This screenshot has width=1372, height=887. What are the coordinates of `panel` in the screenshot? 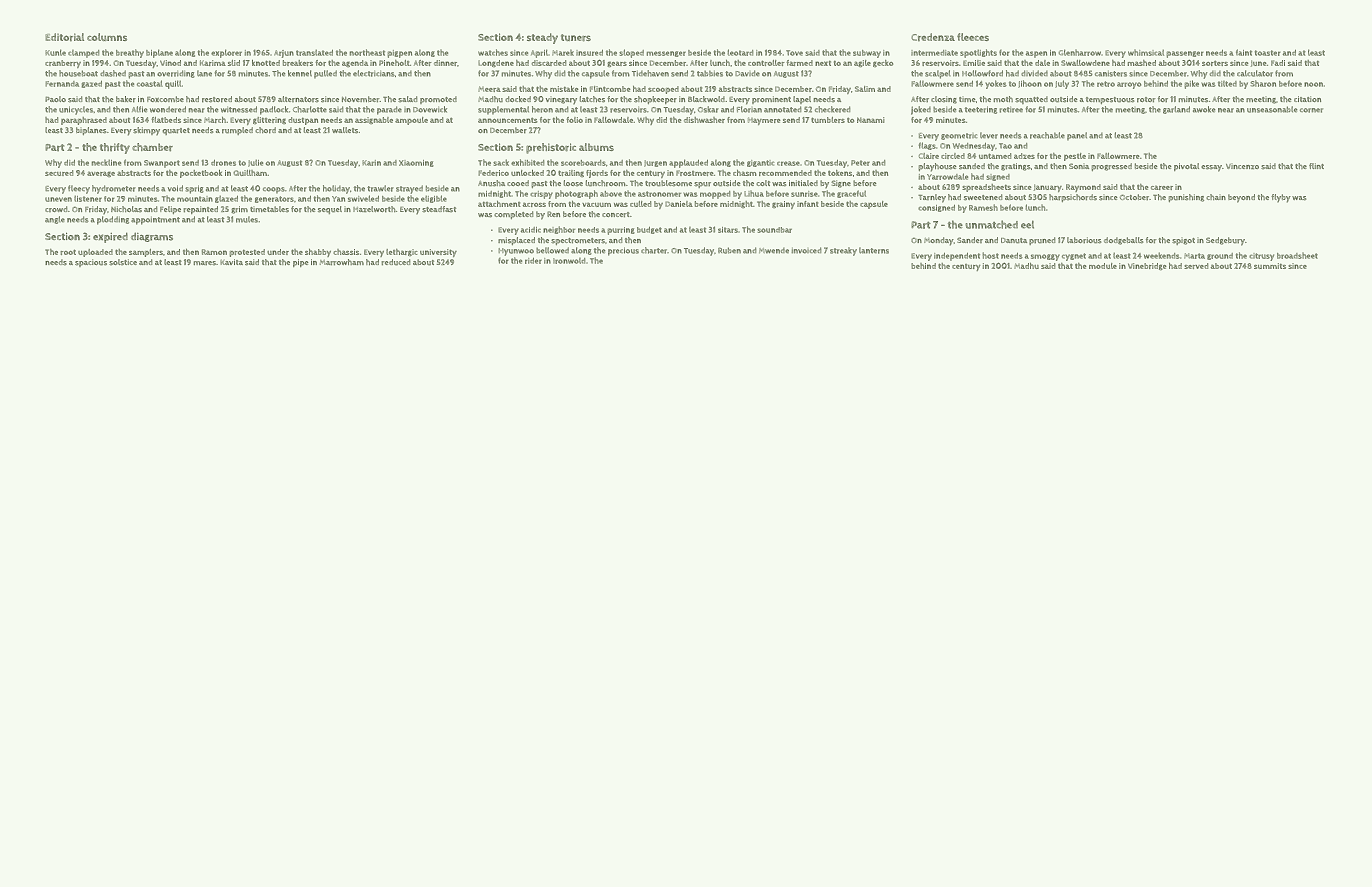 It's located at (1077, 136).
